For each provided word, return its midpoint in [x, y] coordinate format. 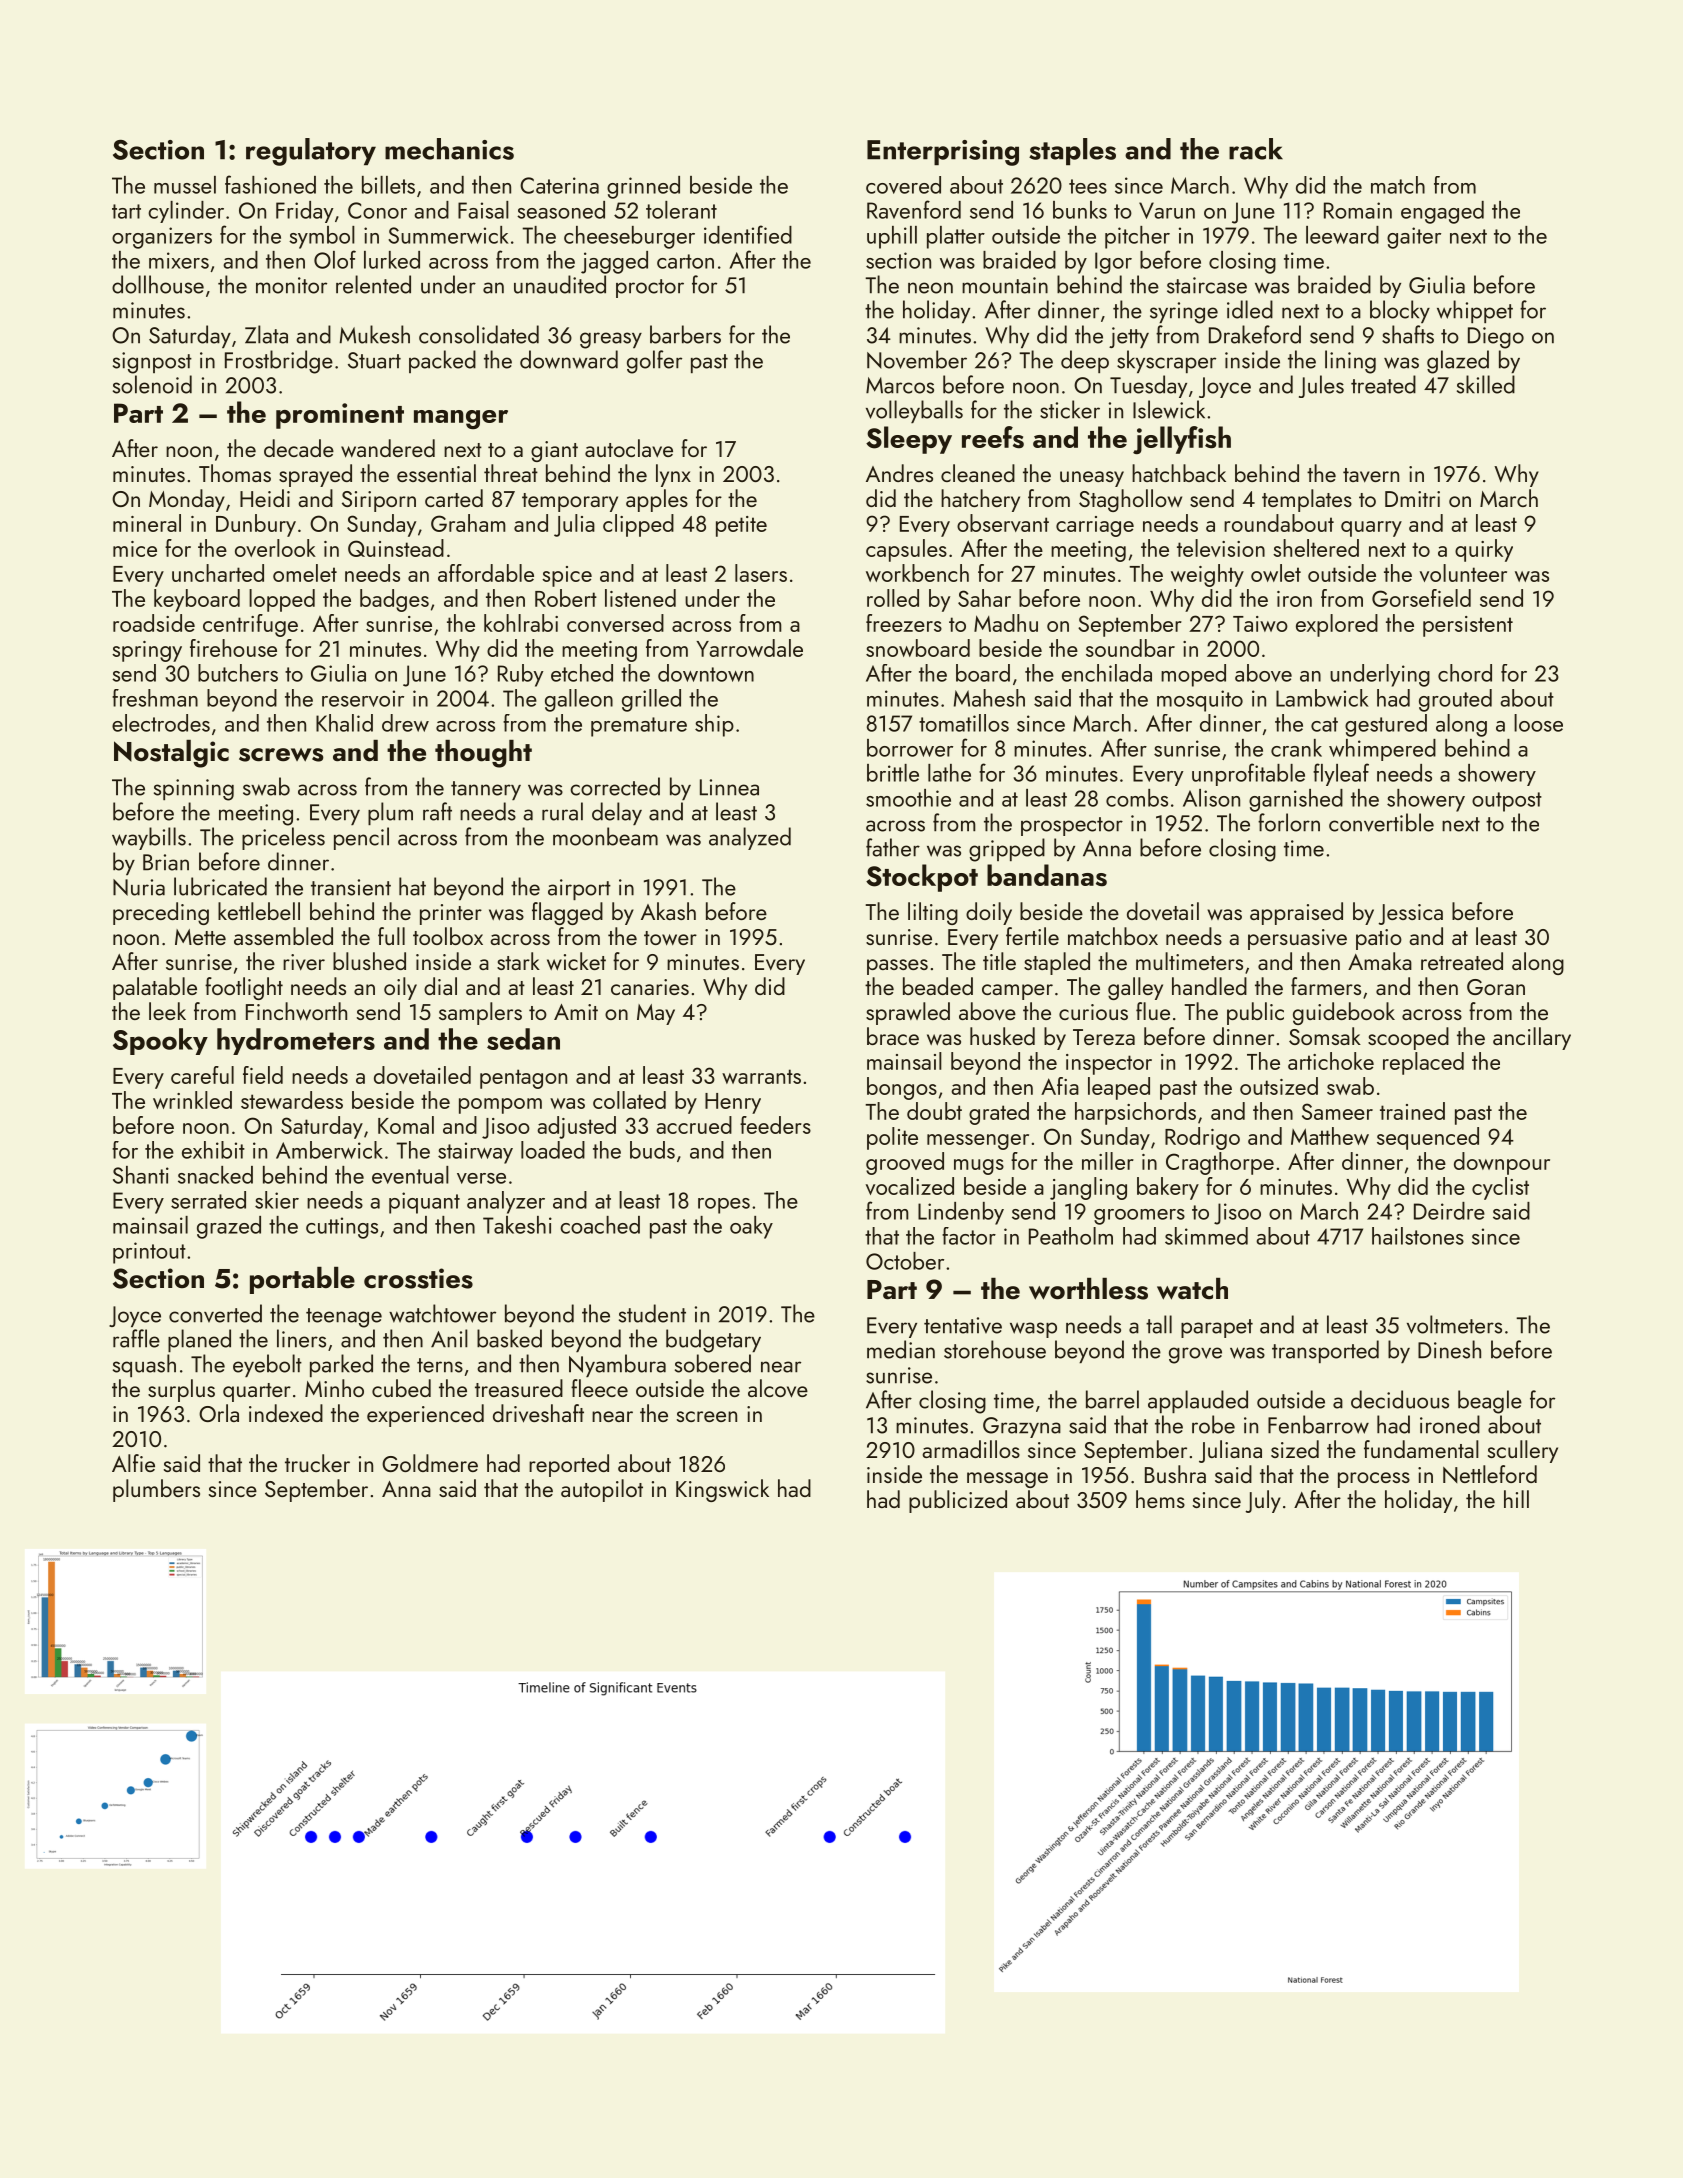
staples [1072, 151]
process [1374, 1480]
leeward [1342, 235]
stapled [1057, 963]
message [1007, 1480]
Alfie [133, 1463]
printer [451, 914]
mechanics [449, 149]
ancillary [1532, 1038]
